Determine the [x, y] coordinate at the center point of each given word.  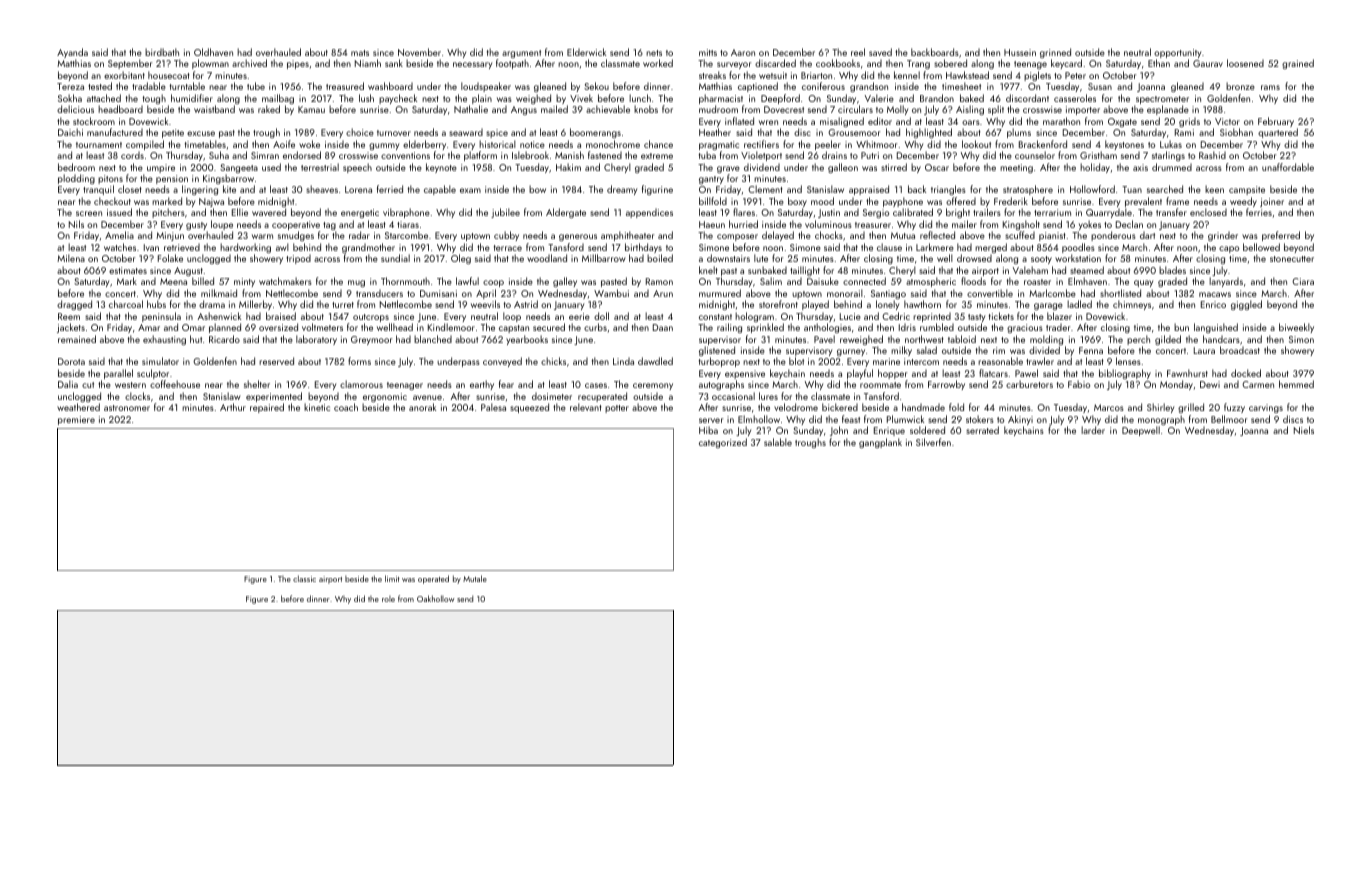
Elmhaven [1087, 281]
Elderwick [586, 52]
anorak [422, 407]
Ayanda [72, 53]
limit [392, 578]
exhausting [164, 340]
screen [89, 213]
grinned [1055, 53]
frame [1177, 201]
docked [1246, 373]
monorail [845, 293]
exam [470, 190]
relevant [586, 407]
